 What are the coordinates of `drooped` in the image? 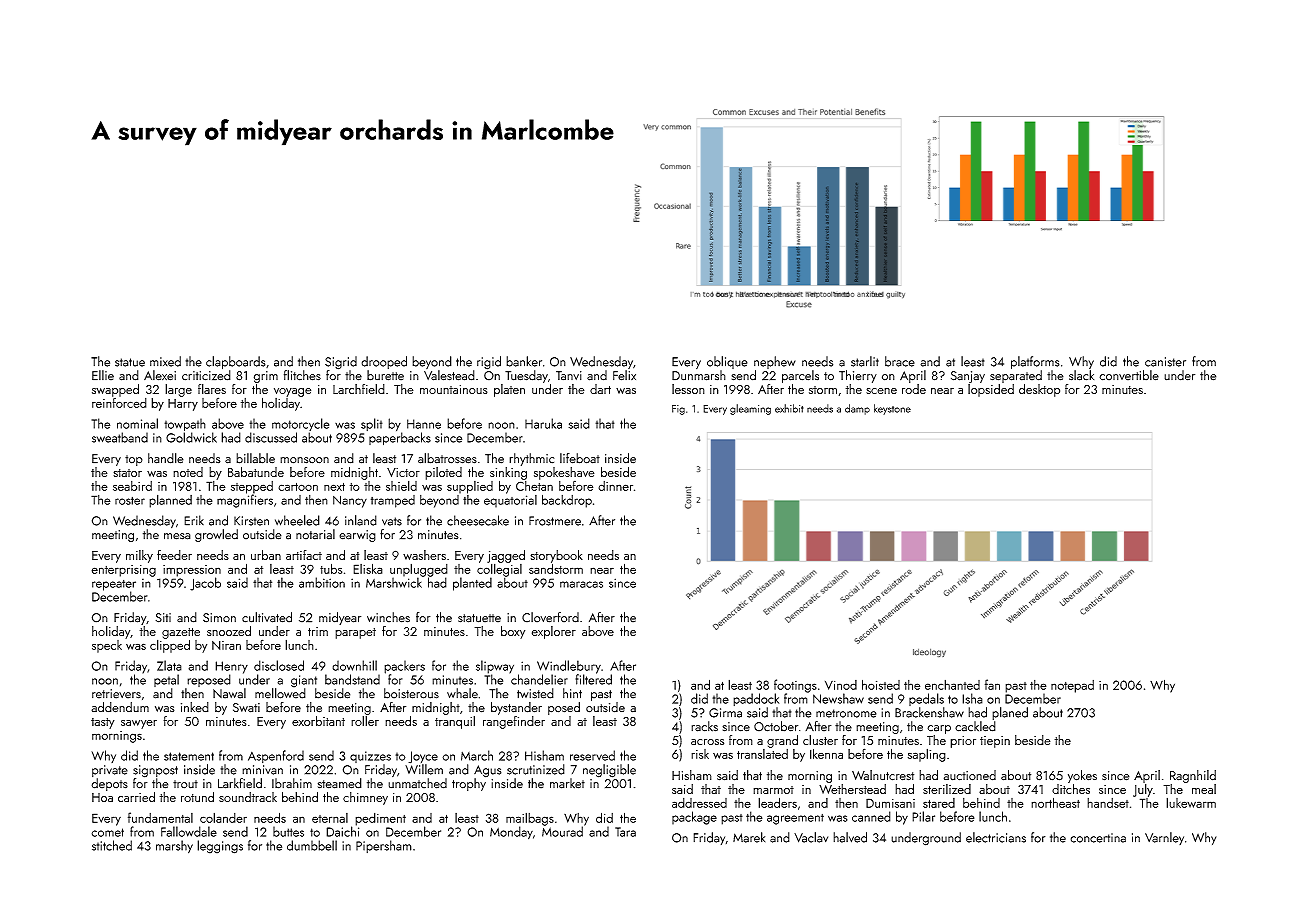 It's located at (384, 362).
